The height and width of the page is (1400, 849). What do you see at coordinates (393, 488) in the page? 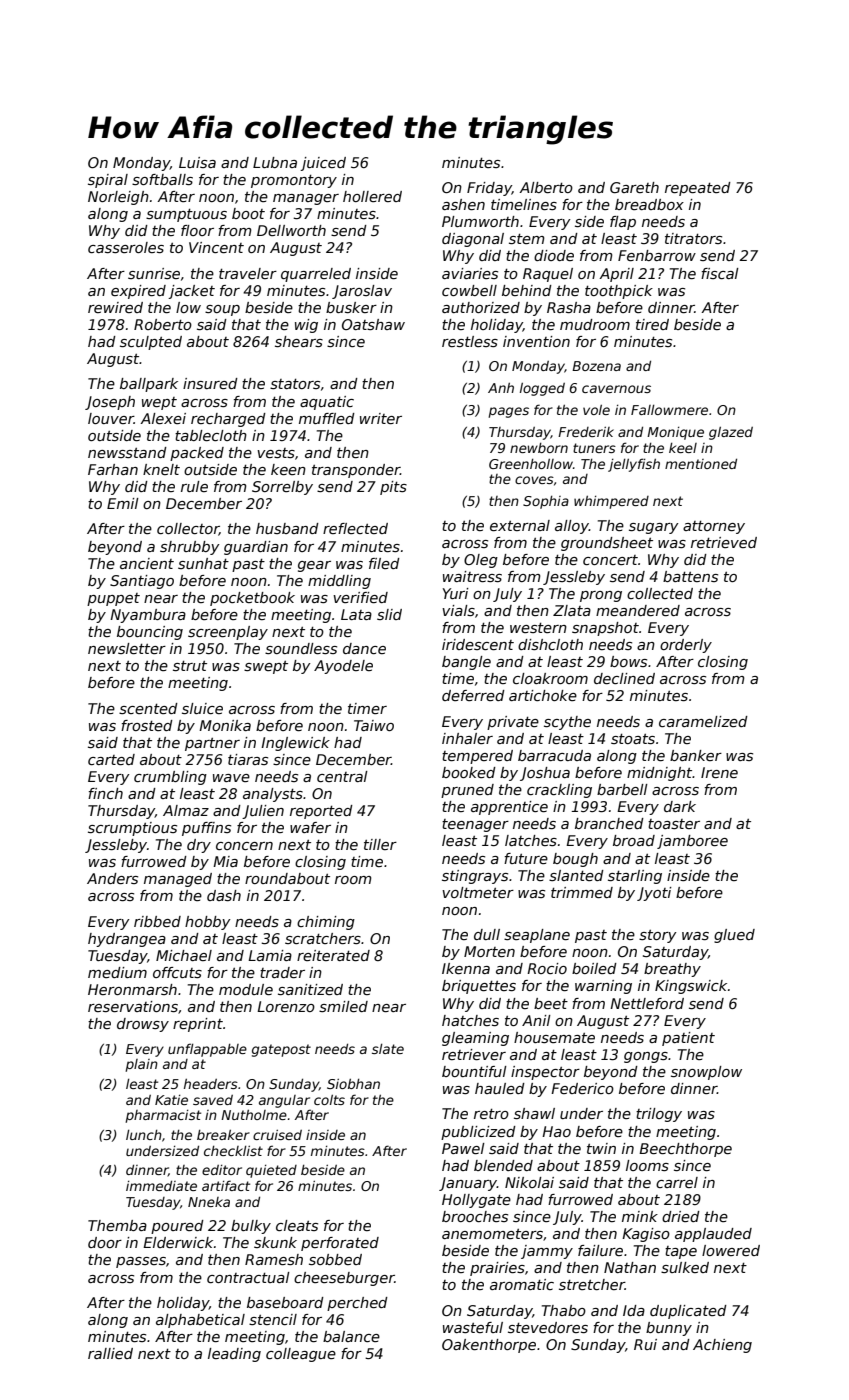
I see `pits` at bounding box center [393, 488].
